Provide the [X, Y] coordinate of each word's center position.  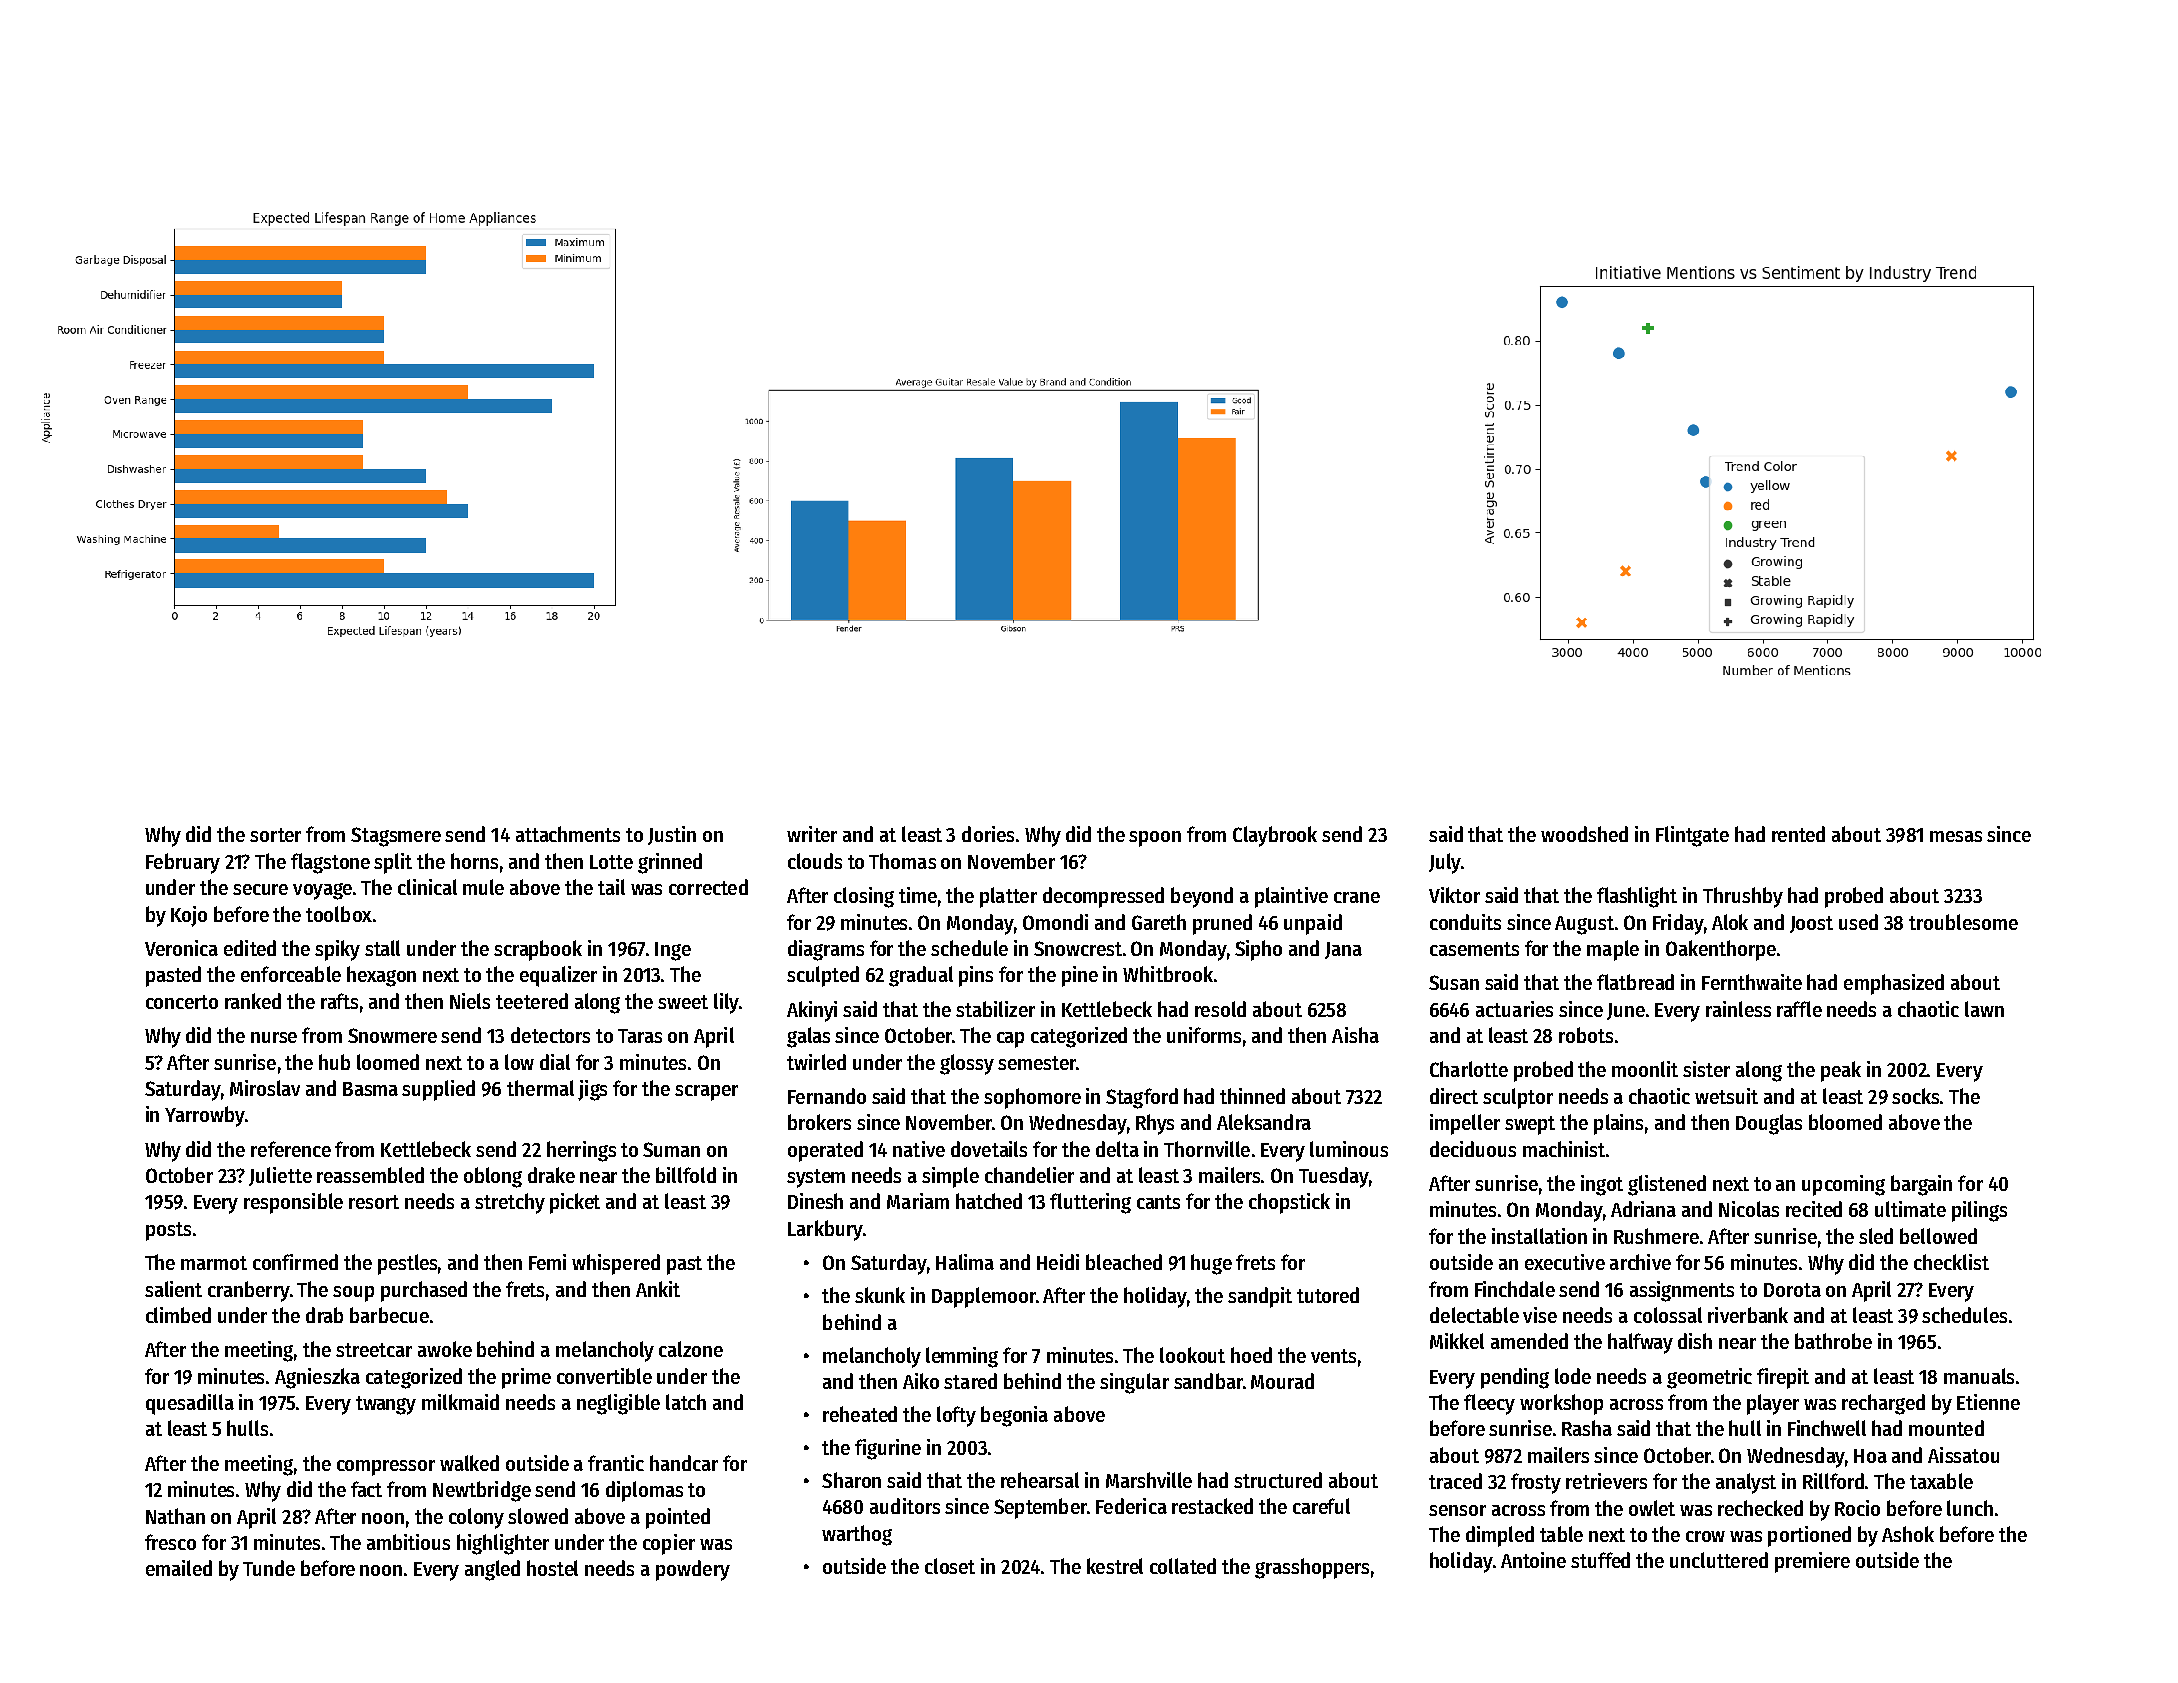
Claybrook [1275, 836]
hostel [552, 1568]
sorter [275, 835]
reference [291, 1149]
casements [1474, 949]
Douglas [1769, 1124]
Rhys [1155, 1124]
